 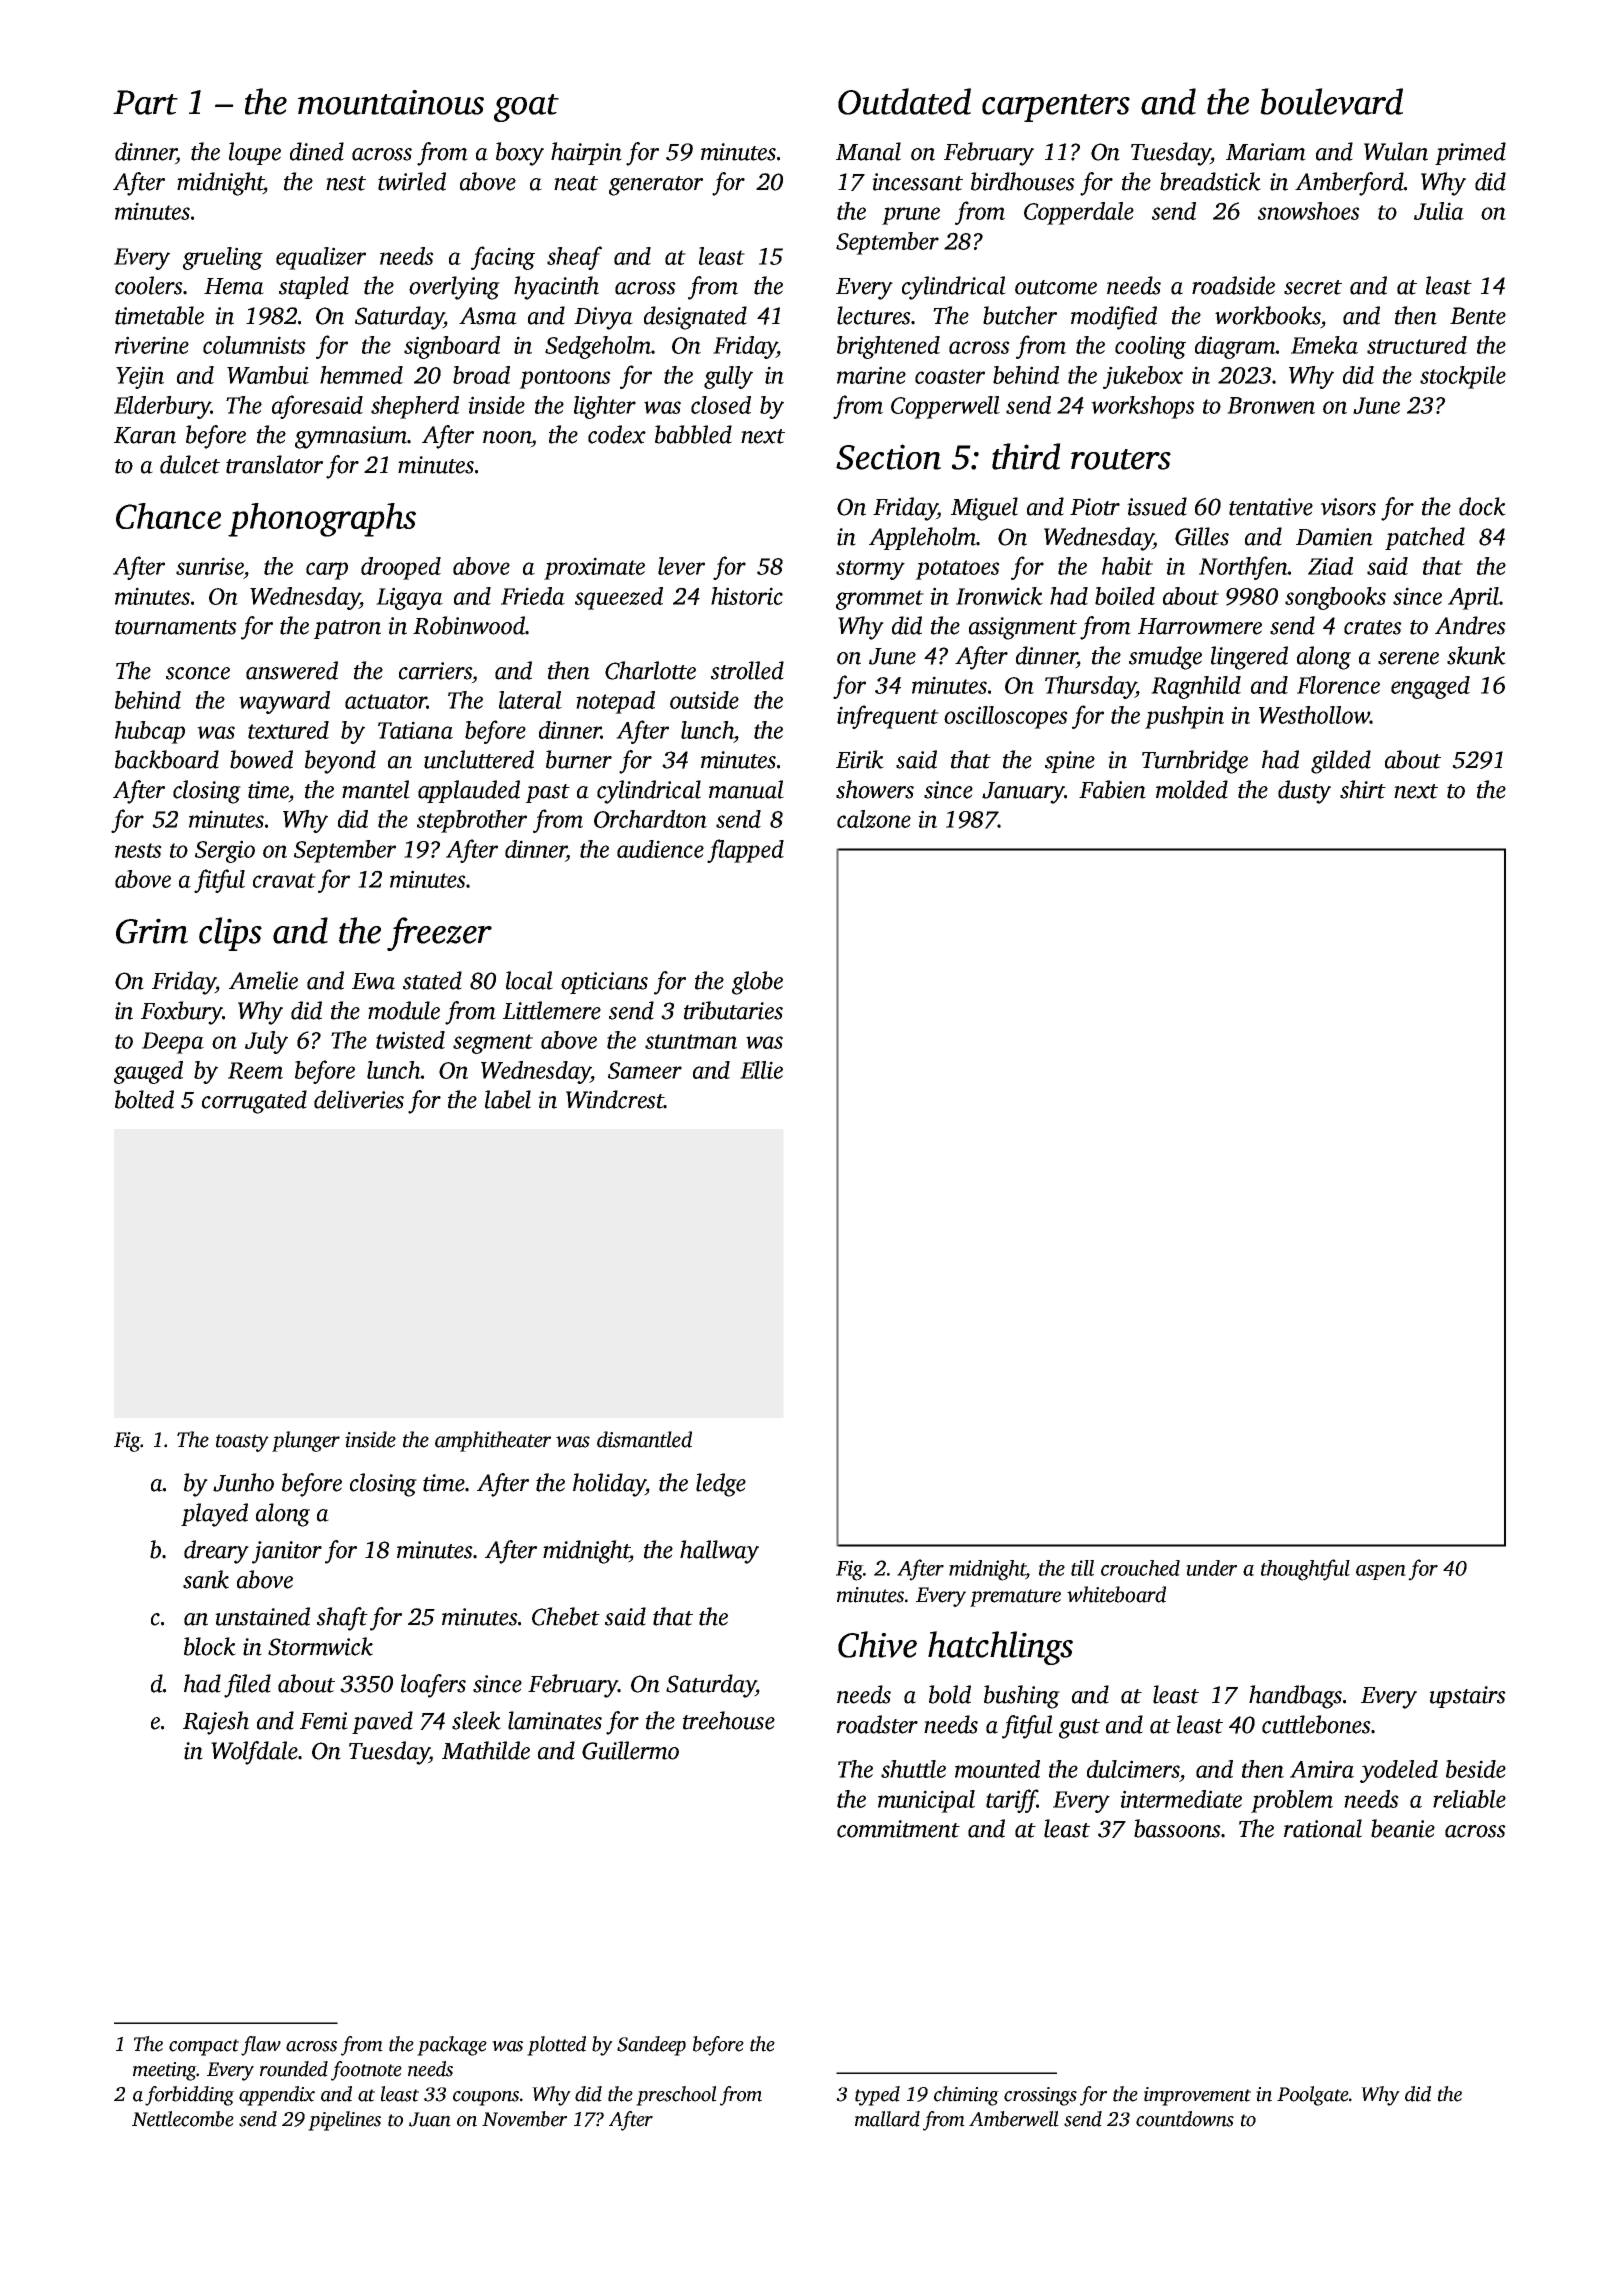 What do you see at coordinates (676, 2096) in the document?
I see `preschool` at bounding box center [676, 2096].
